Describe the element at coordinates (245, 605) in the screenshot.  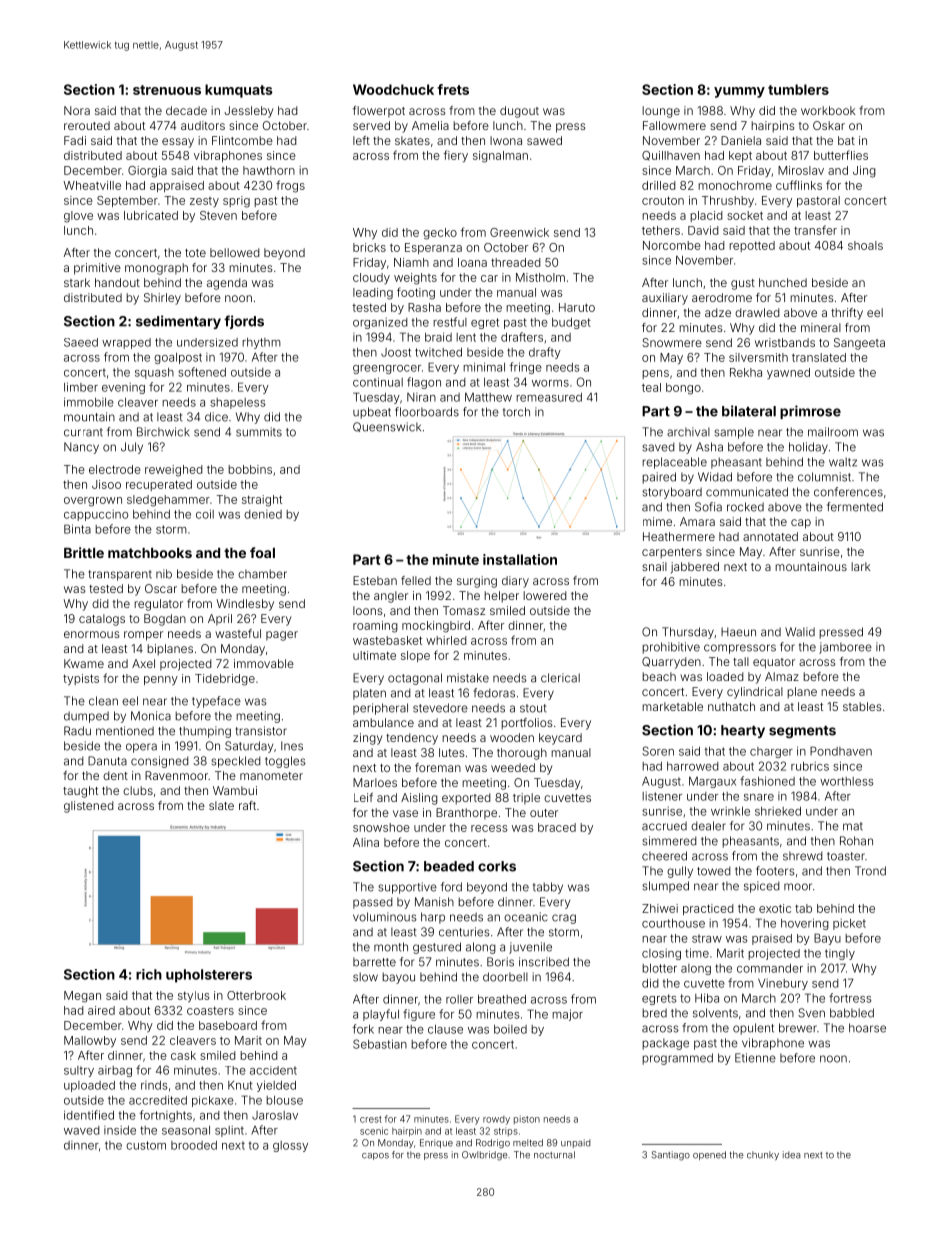
I see `Windlesby` at that location.
